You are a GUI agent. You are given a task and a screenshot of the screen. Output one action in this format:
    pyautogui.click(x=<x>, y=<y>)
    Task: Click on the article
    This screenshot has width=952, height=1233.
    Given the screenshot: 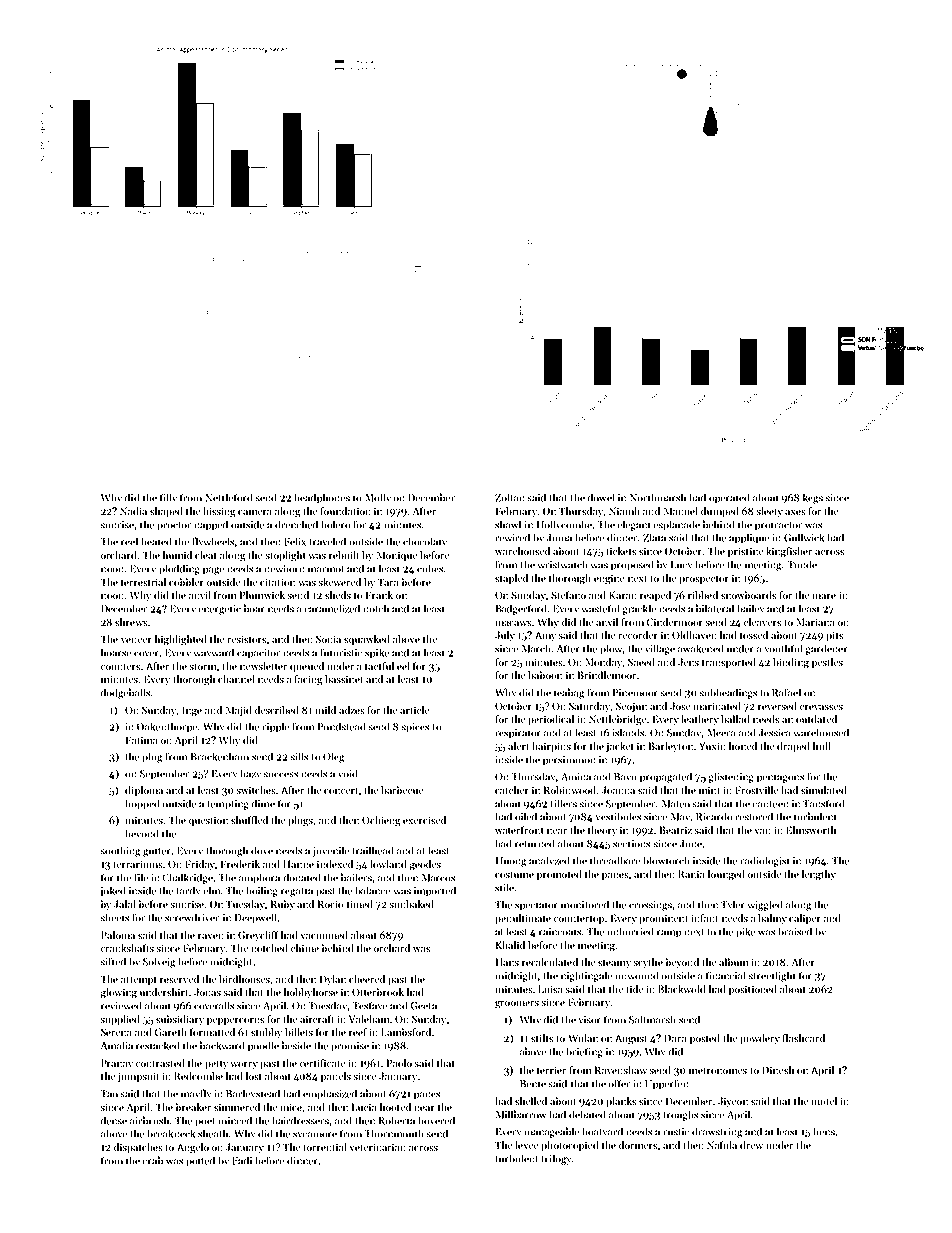 What is the action you would take?
    pyautogui.click(x=414, y=710)
